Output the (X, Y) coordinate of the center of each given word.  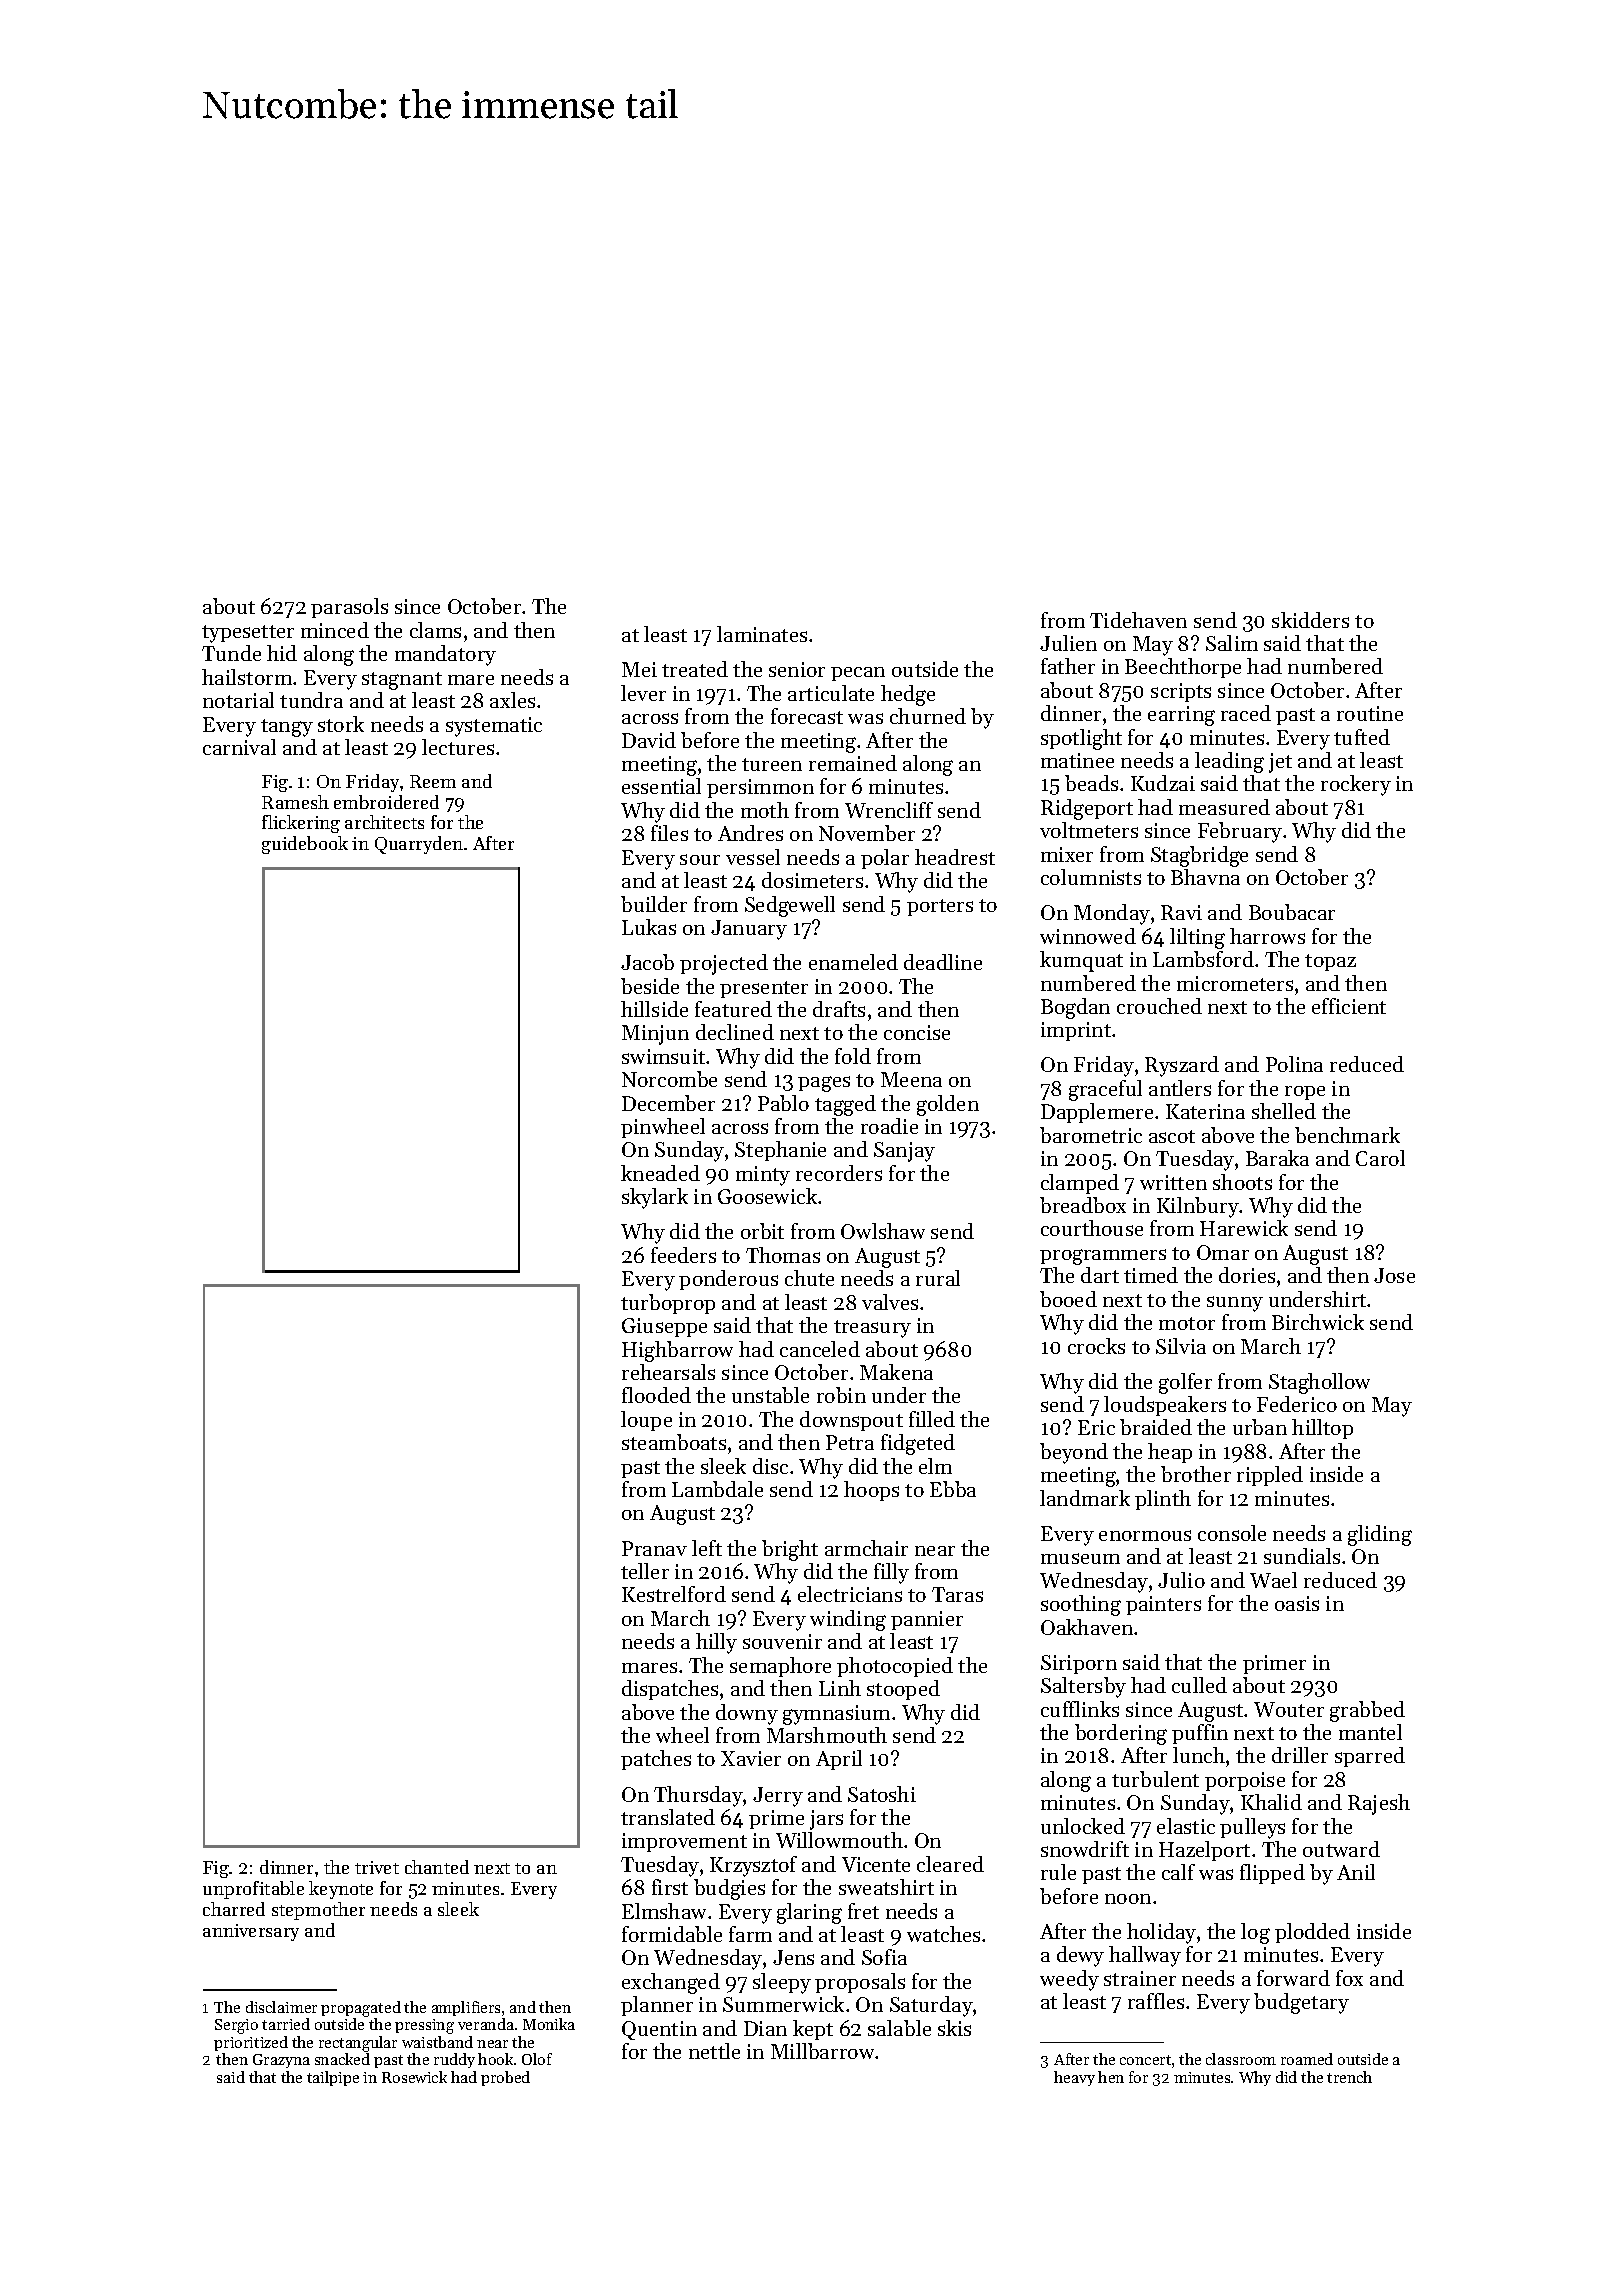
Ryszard (1182, 1066)
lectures (458, 747)
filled (932, 1419)
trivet (377, 1867)
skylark (655, 1198)
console (1232, 1533)
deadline (943, 962)
